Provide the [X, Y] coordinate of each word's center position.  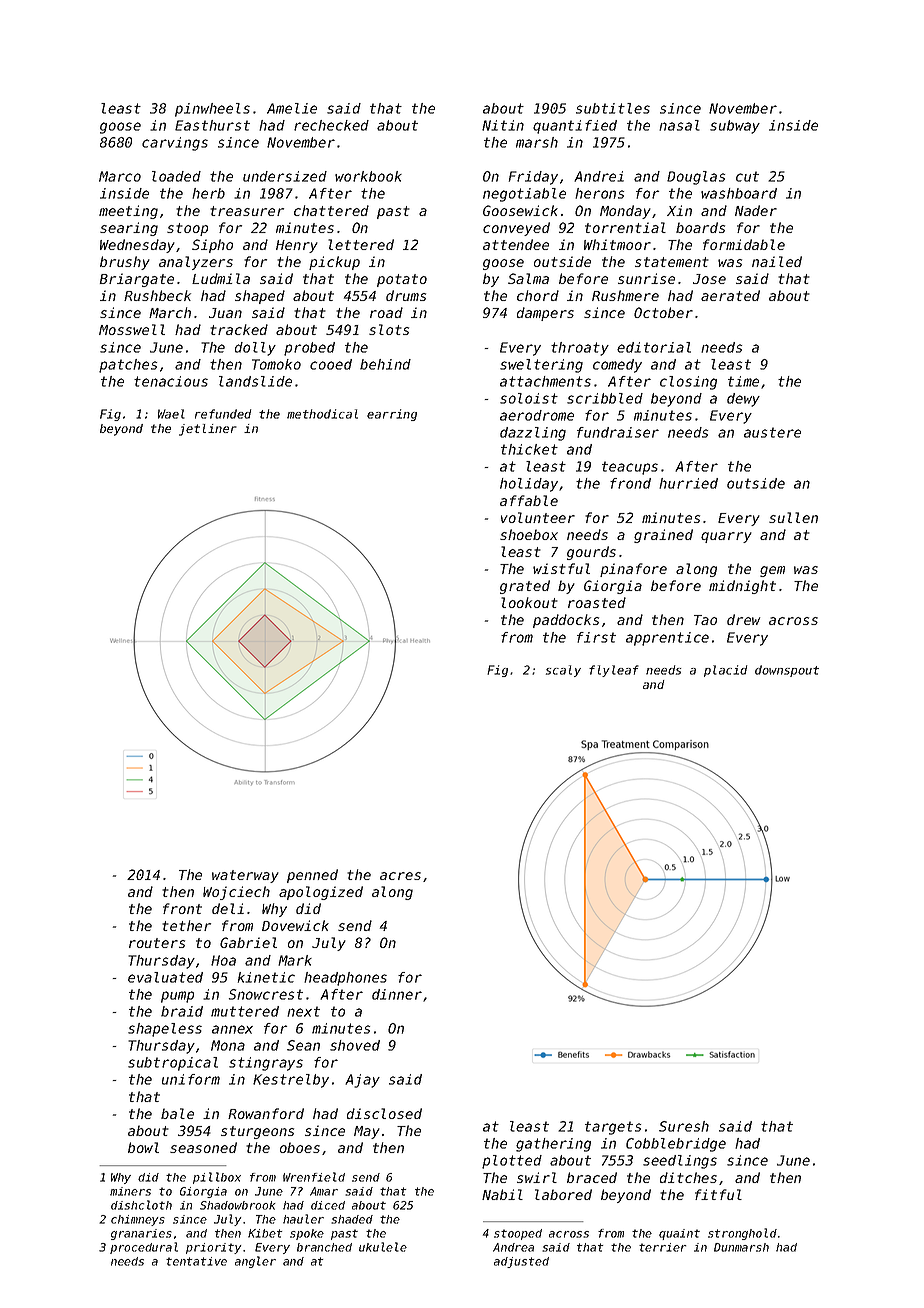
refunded [223, 414]
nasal [679, 125]
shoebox [529, 534]
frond [630, 483]
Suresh [684, 1126]
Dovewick [295, 925]
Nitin [503, 125]
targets [613, 1128]
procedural [144, 1248]
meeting [128, 212]
